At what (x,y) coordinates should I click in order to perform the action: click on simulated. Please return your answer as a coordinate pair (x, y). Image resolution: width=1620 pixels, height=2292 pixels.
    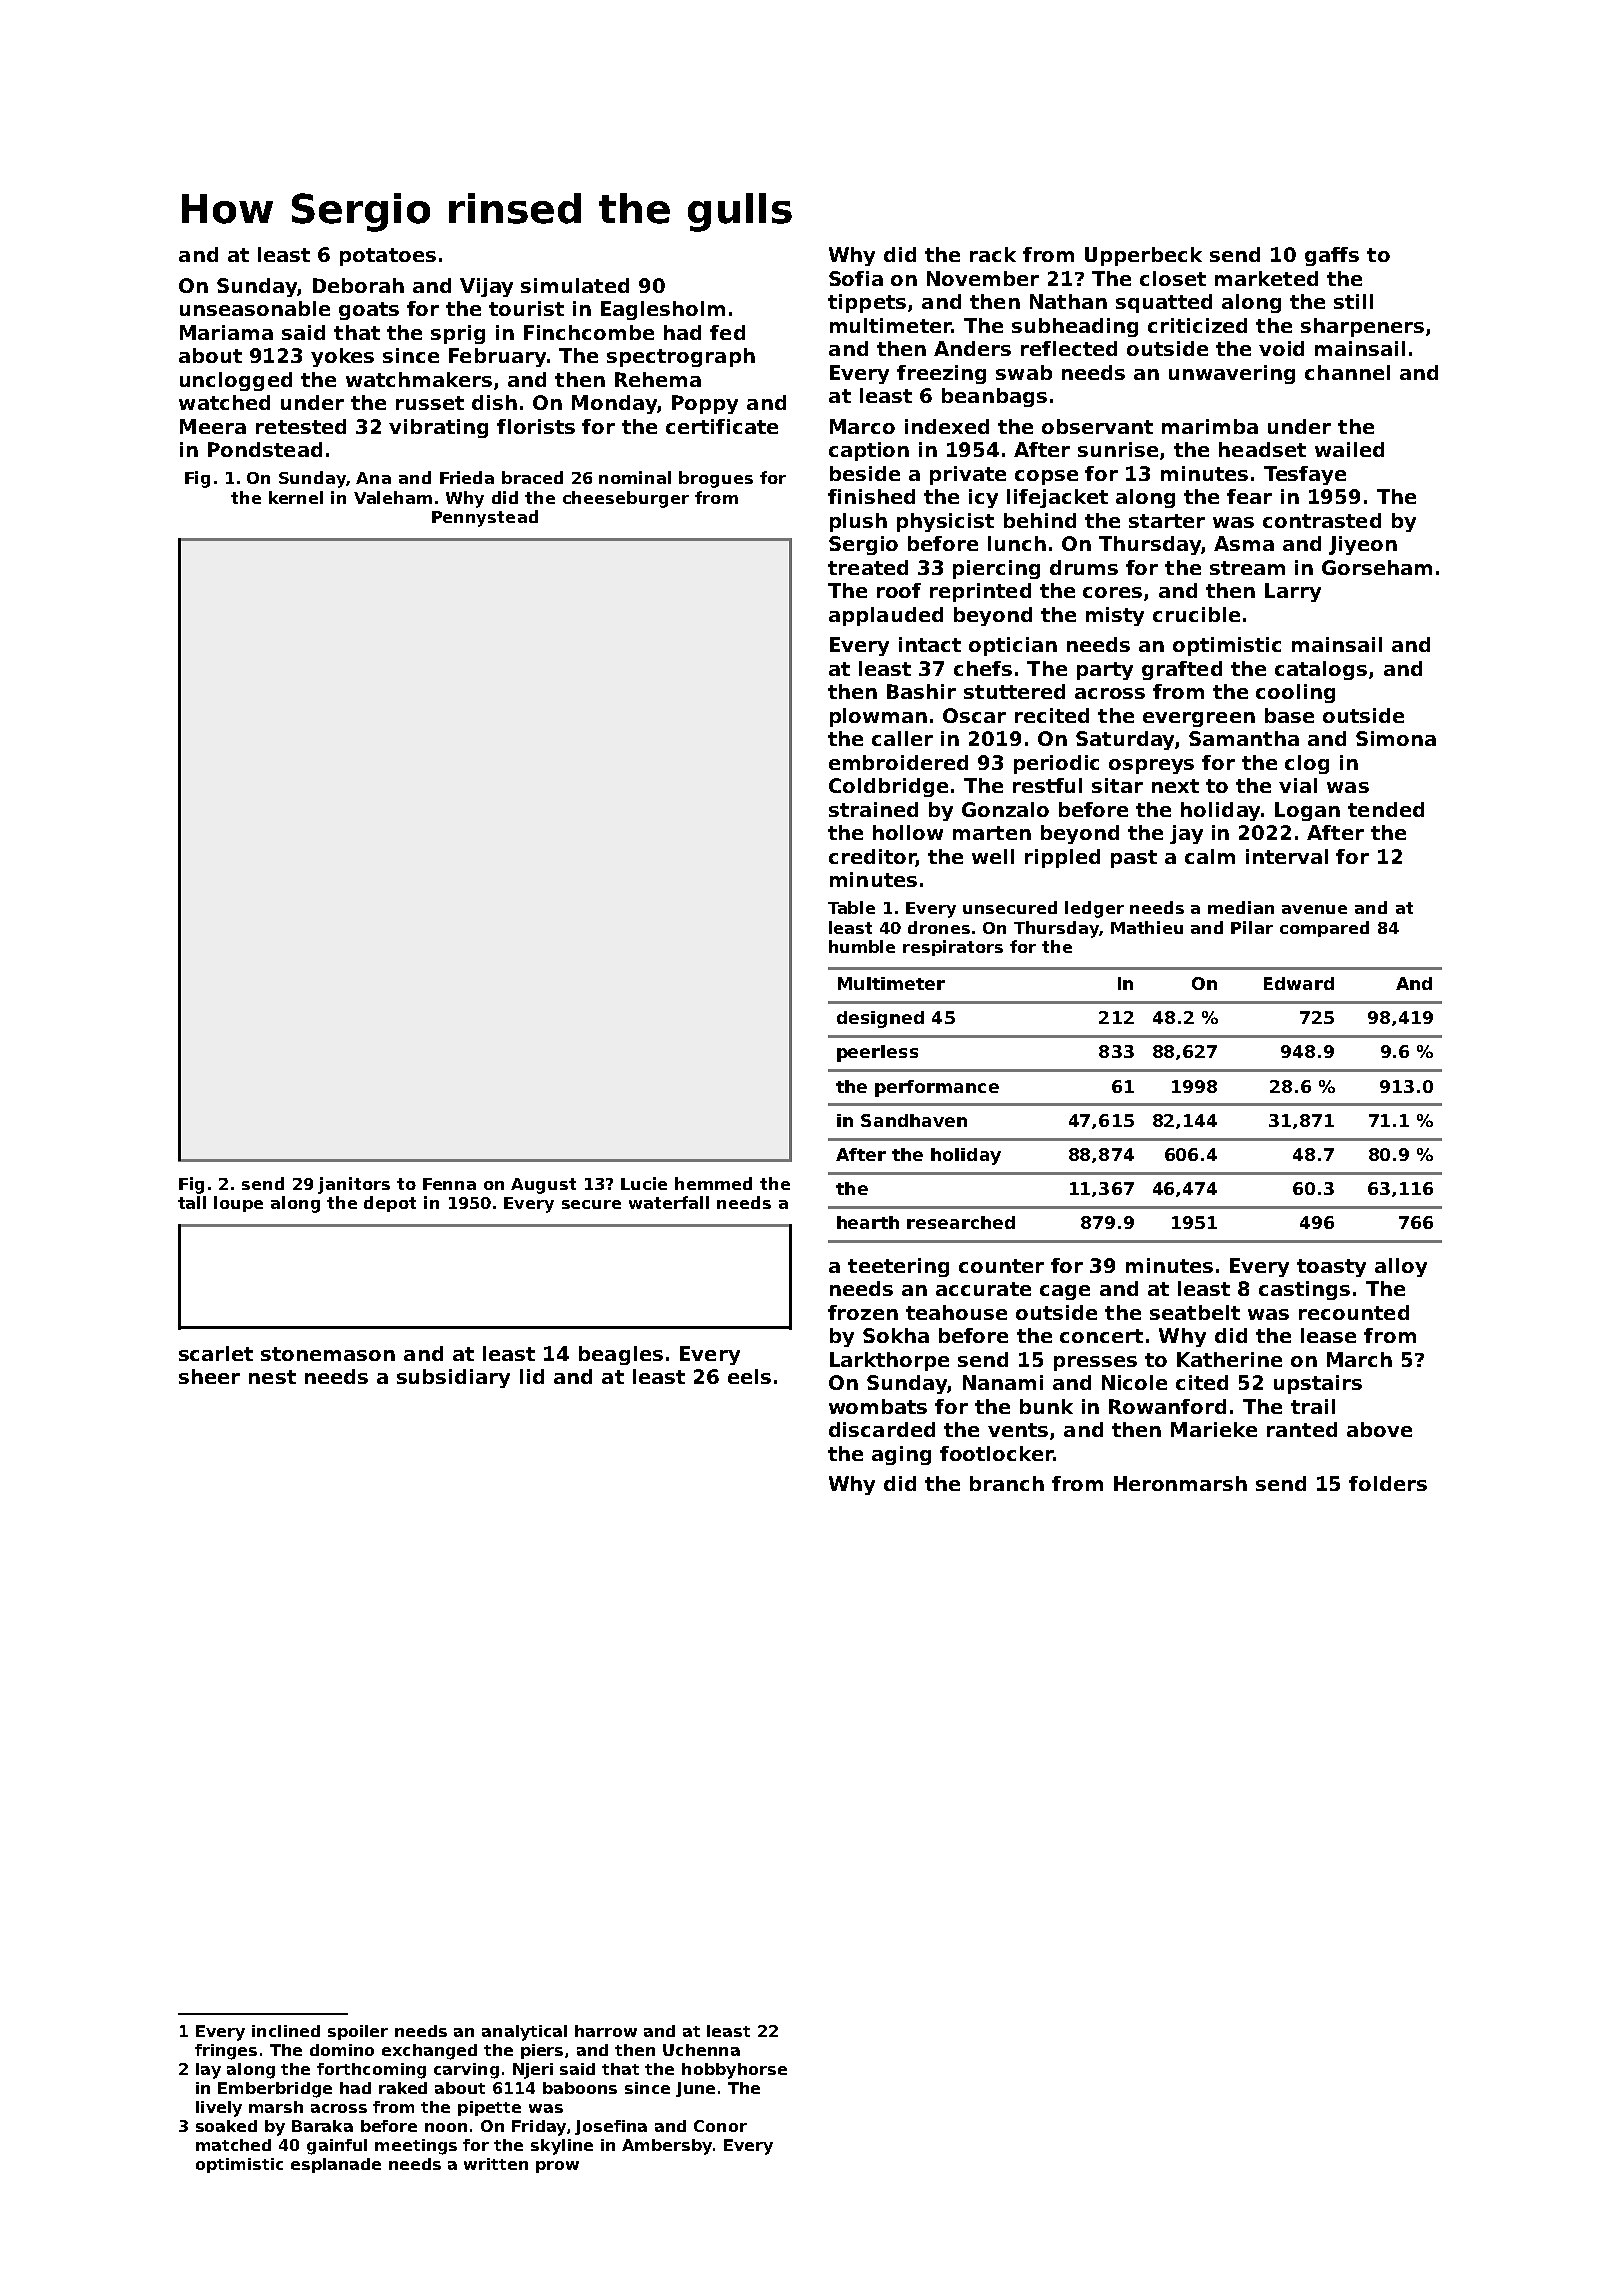
    Looking at the image, I should click on (575, 285).
